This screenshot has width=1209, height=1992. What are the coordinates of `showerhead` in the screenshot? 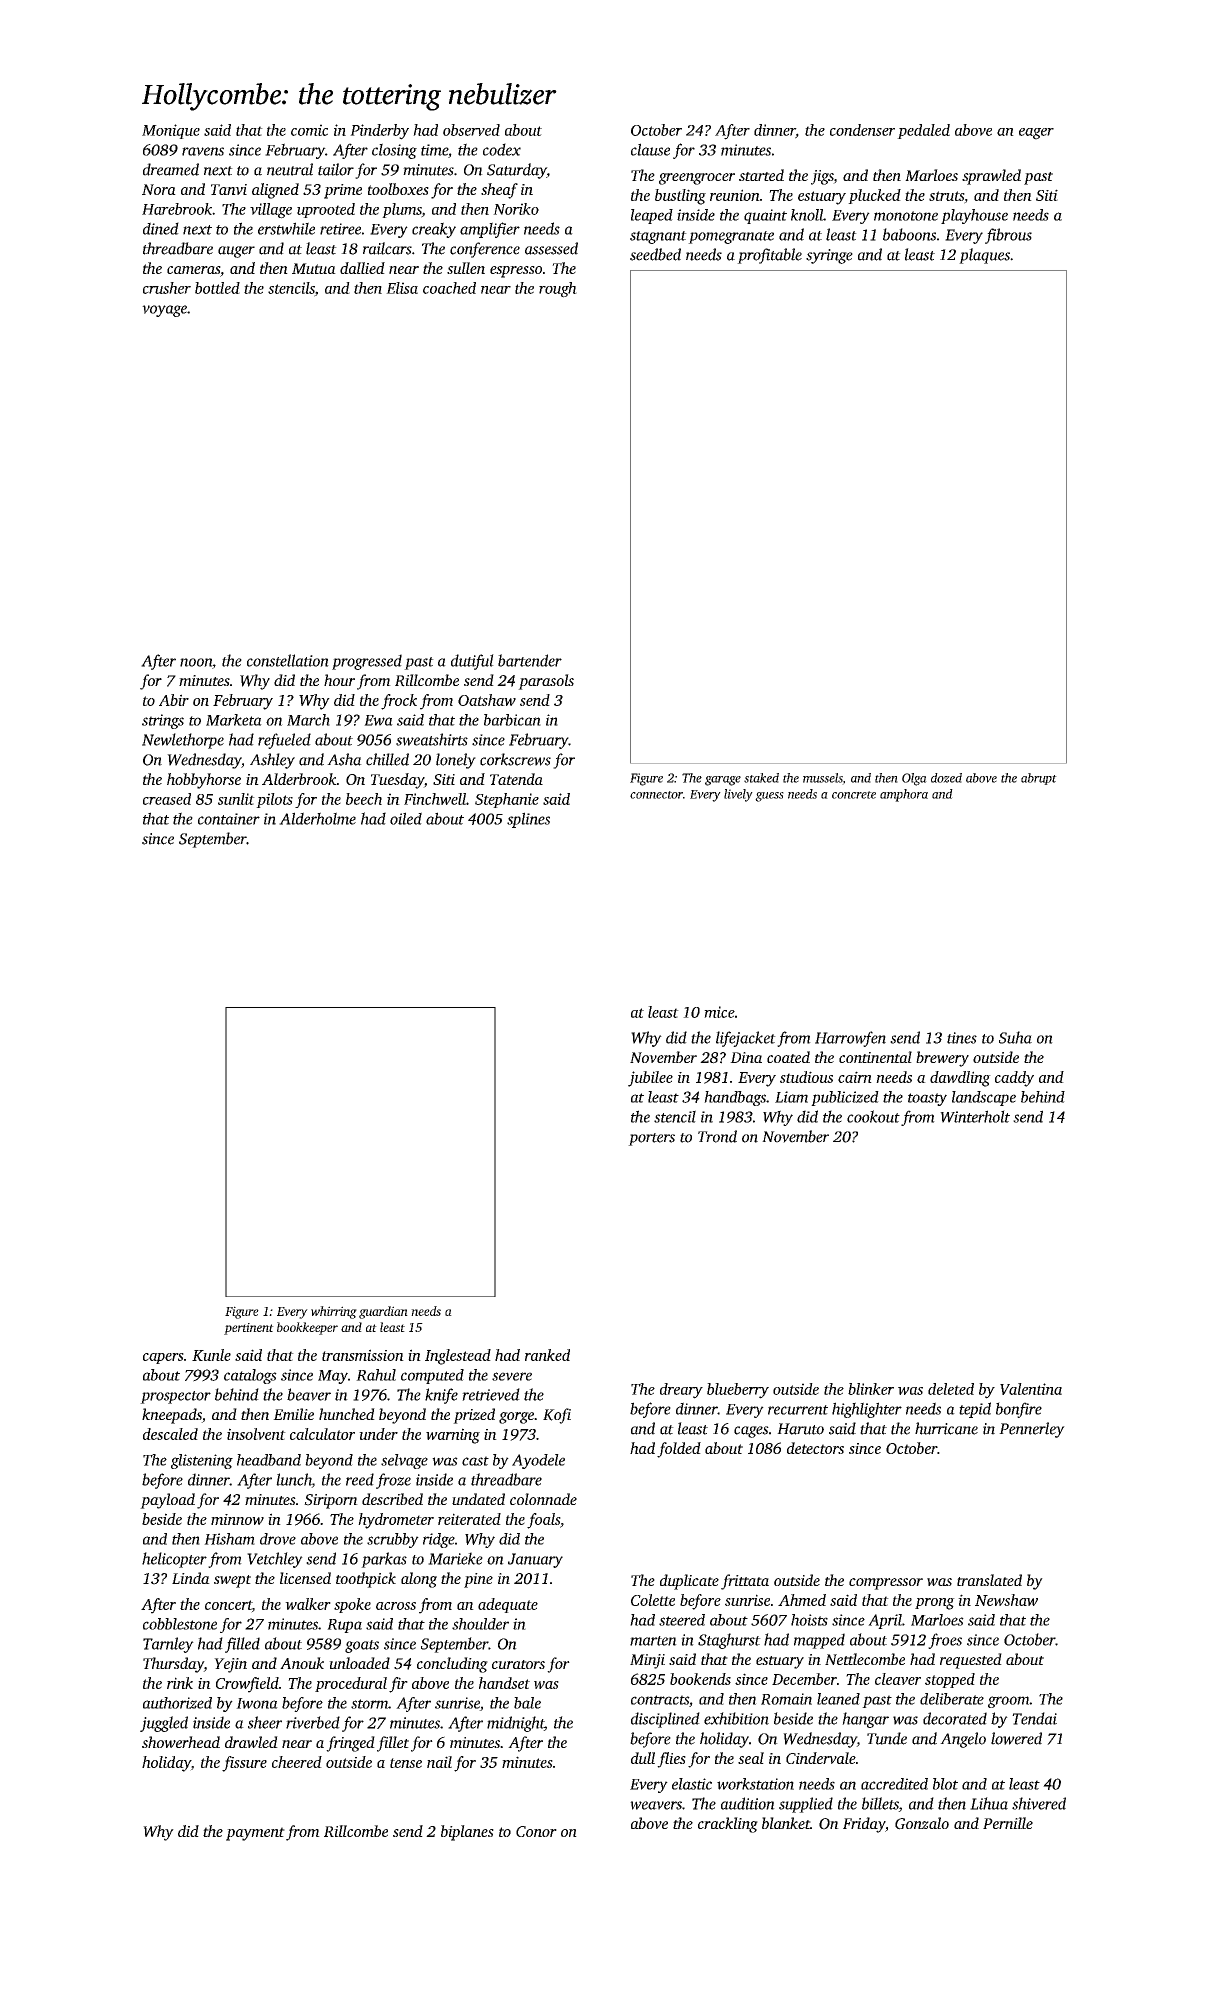 It's located at (181, 1742).
